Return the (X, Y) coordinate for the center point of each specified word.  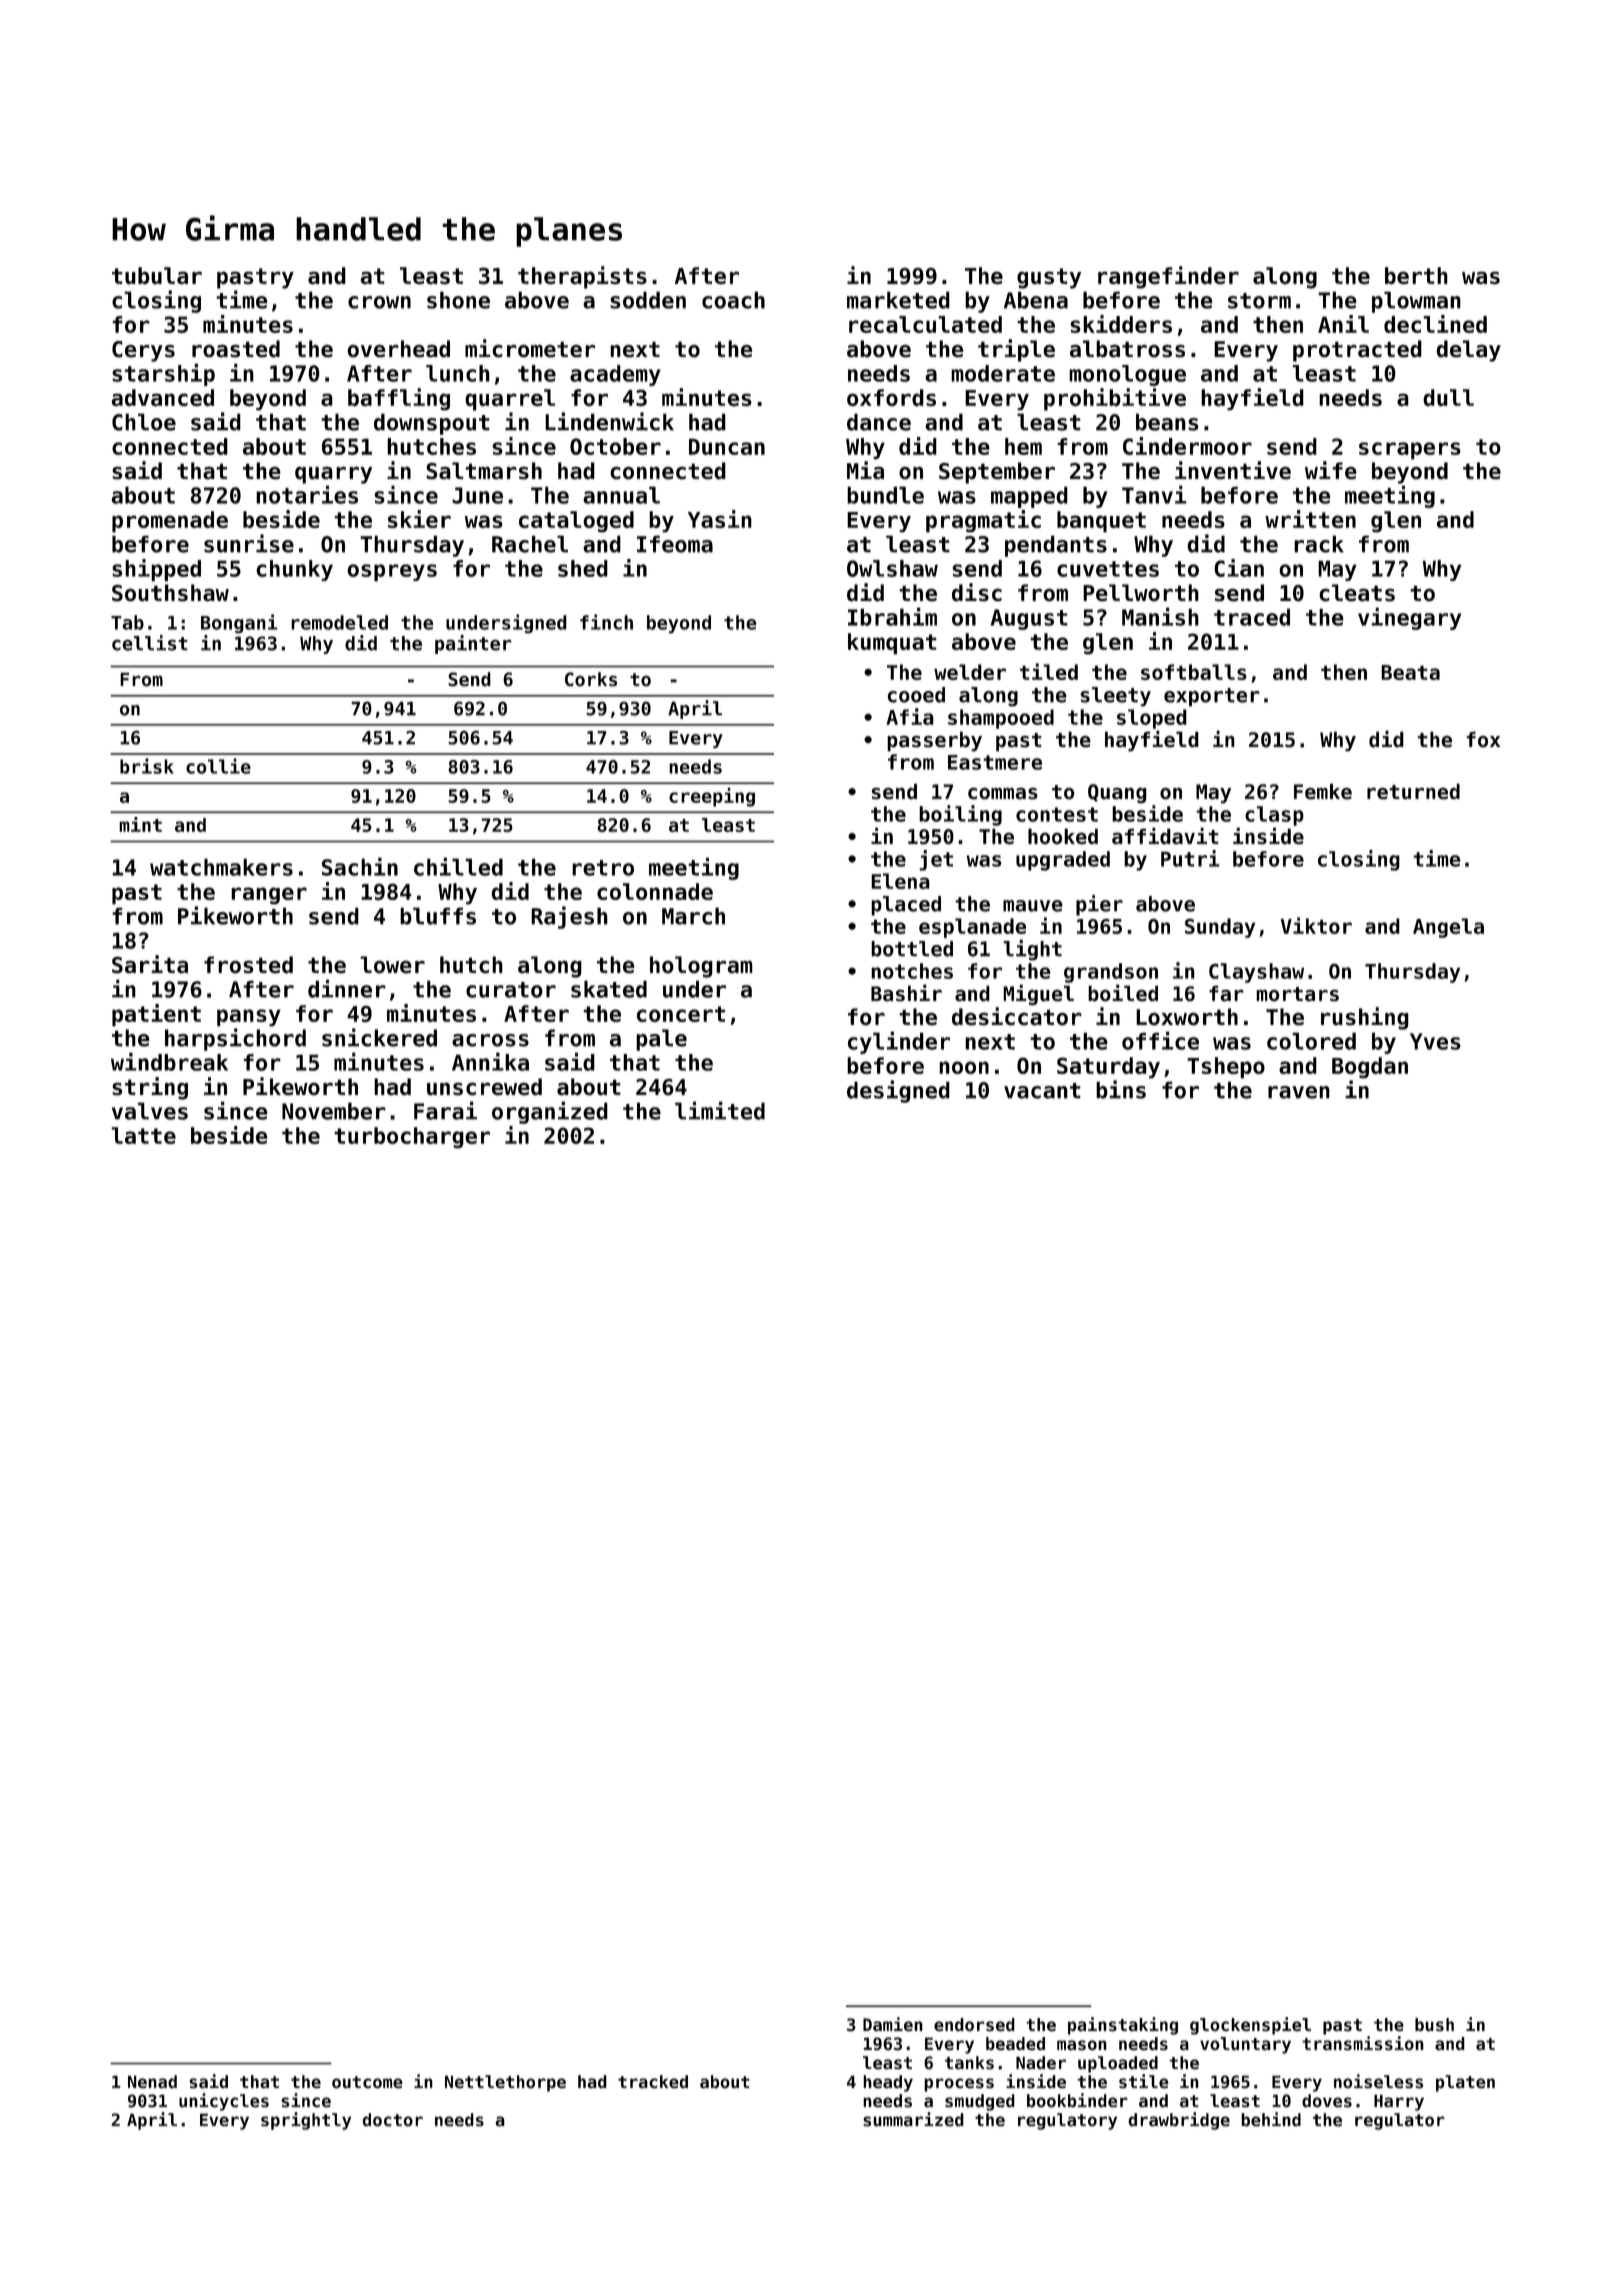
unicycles (224, 2102)
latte (143, 1135)
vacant (1042, 1091)
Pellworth (1141, 593)
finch (606, 622)
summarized (913, 2119)
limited (720, 1110)
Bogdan (1370, 1068)
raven (1299, 1092)
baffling (399, 399)
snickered (379, 1037)
